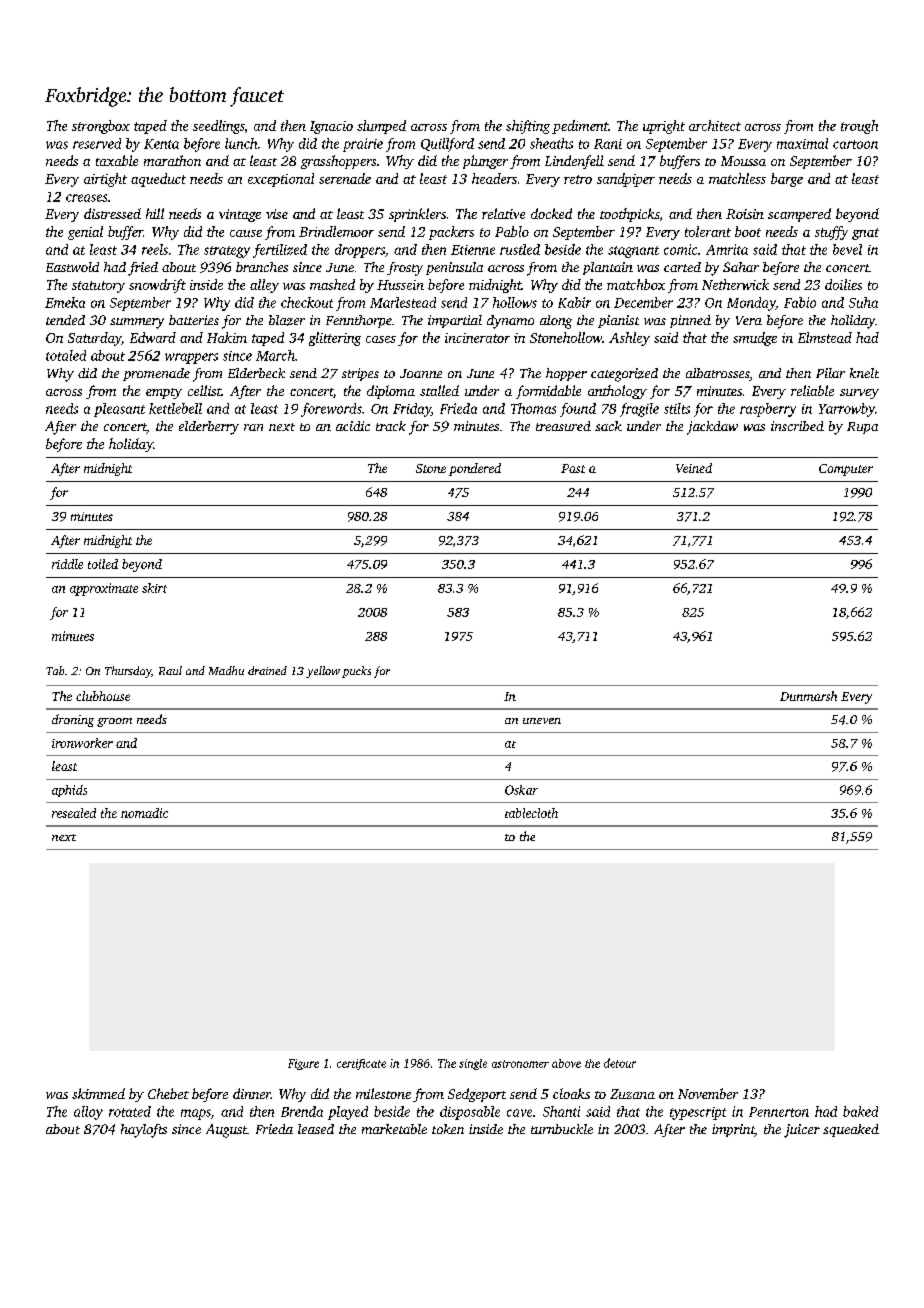 The image size is (924, 1308). What do you see at coordinates (521, 790) in the page?
I see `Oskar` at bounding box center [521, 790].
